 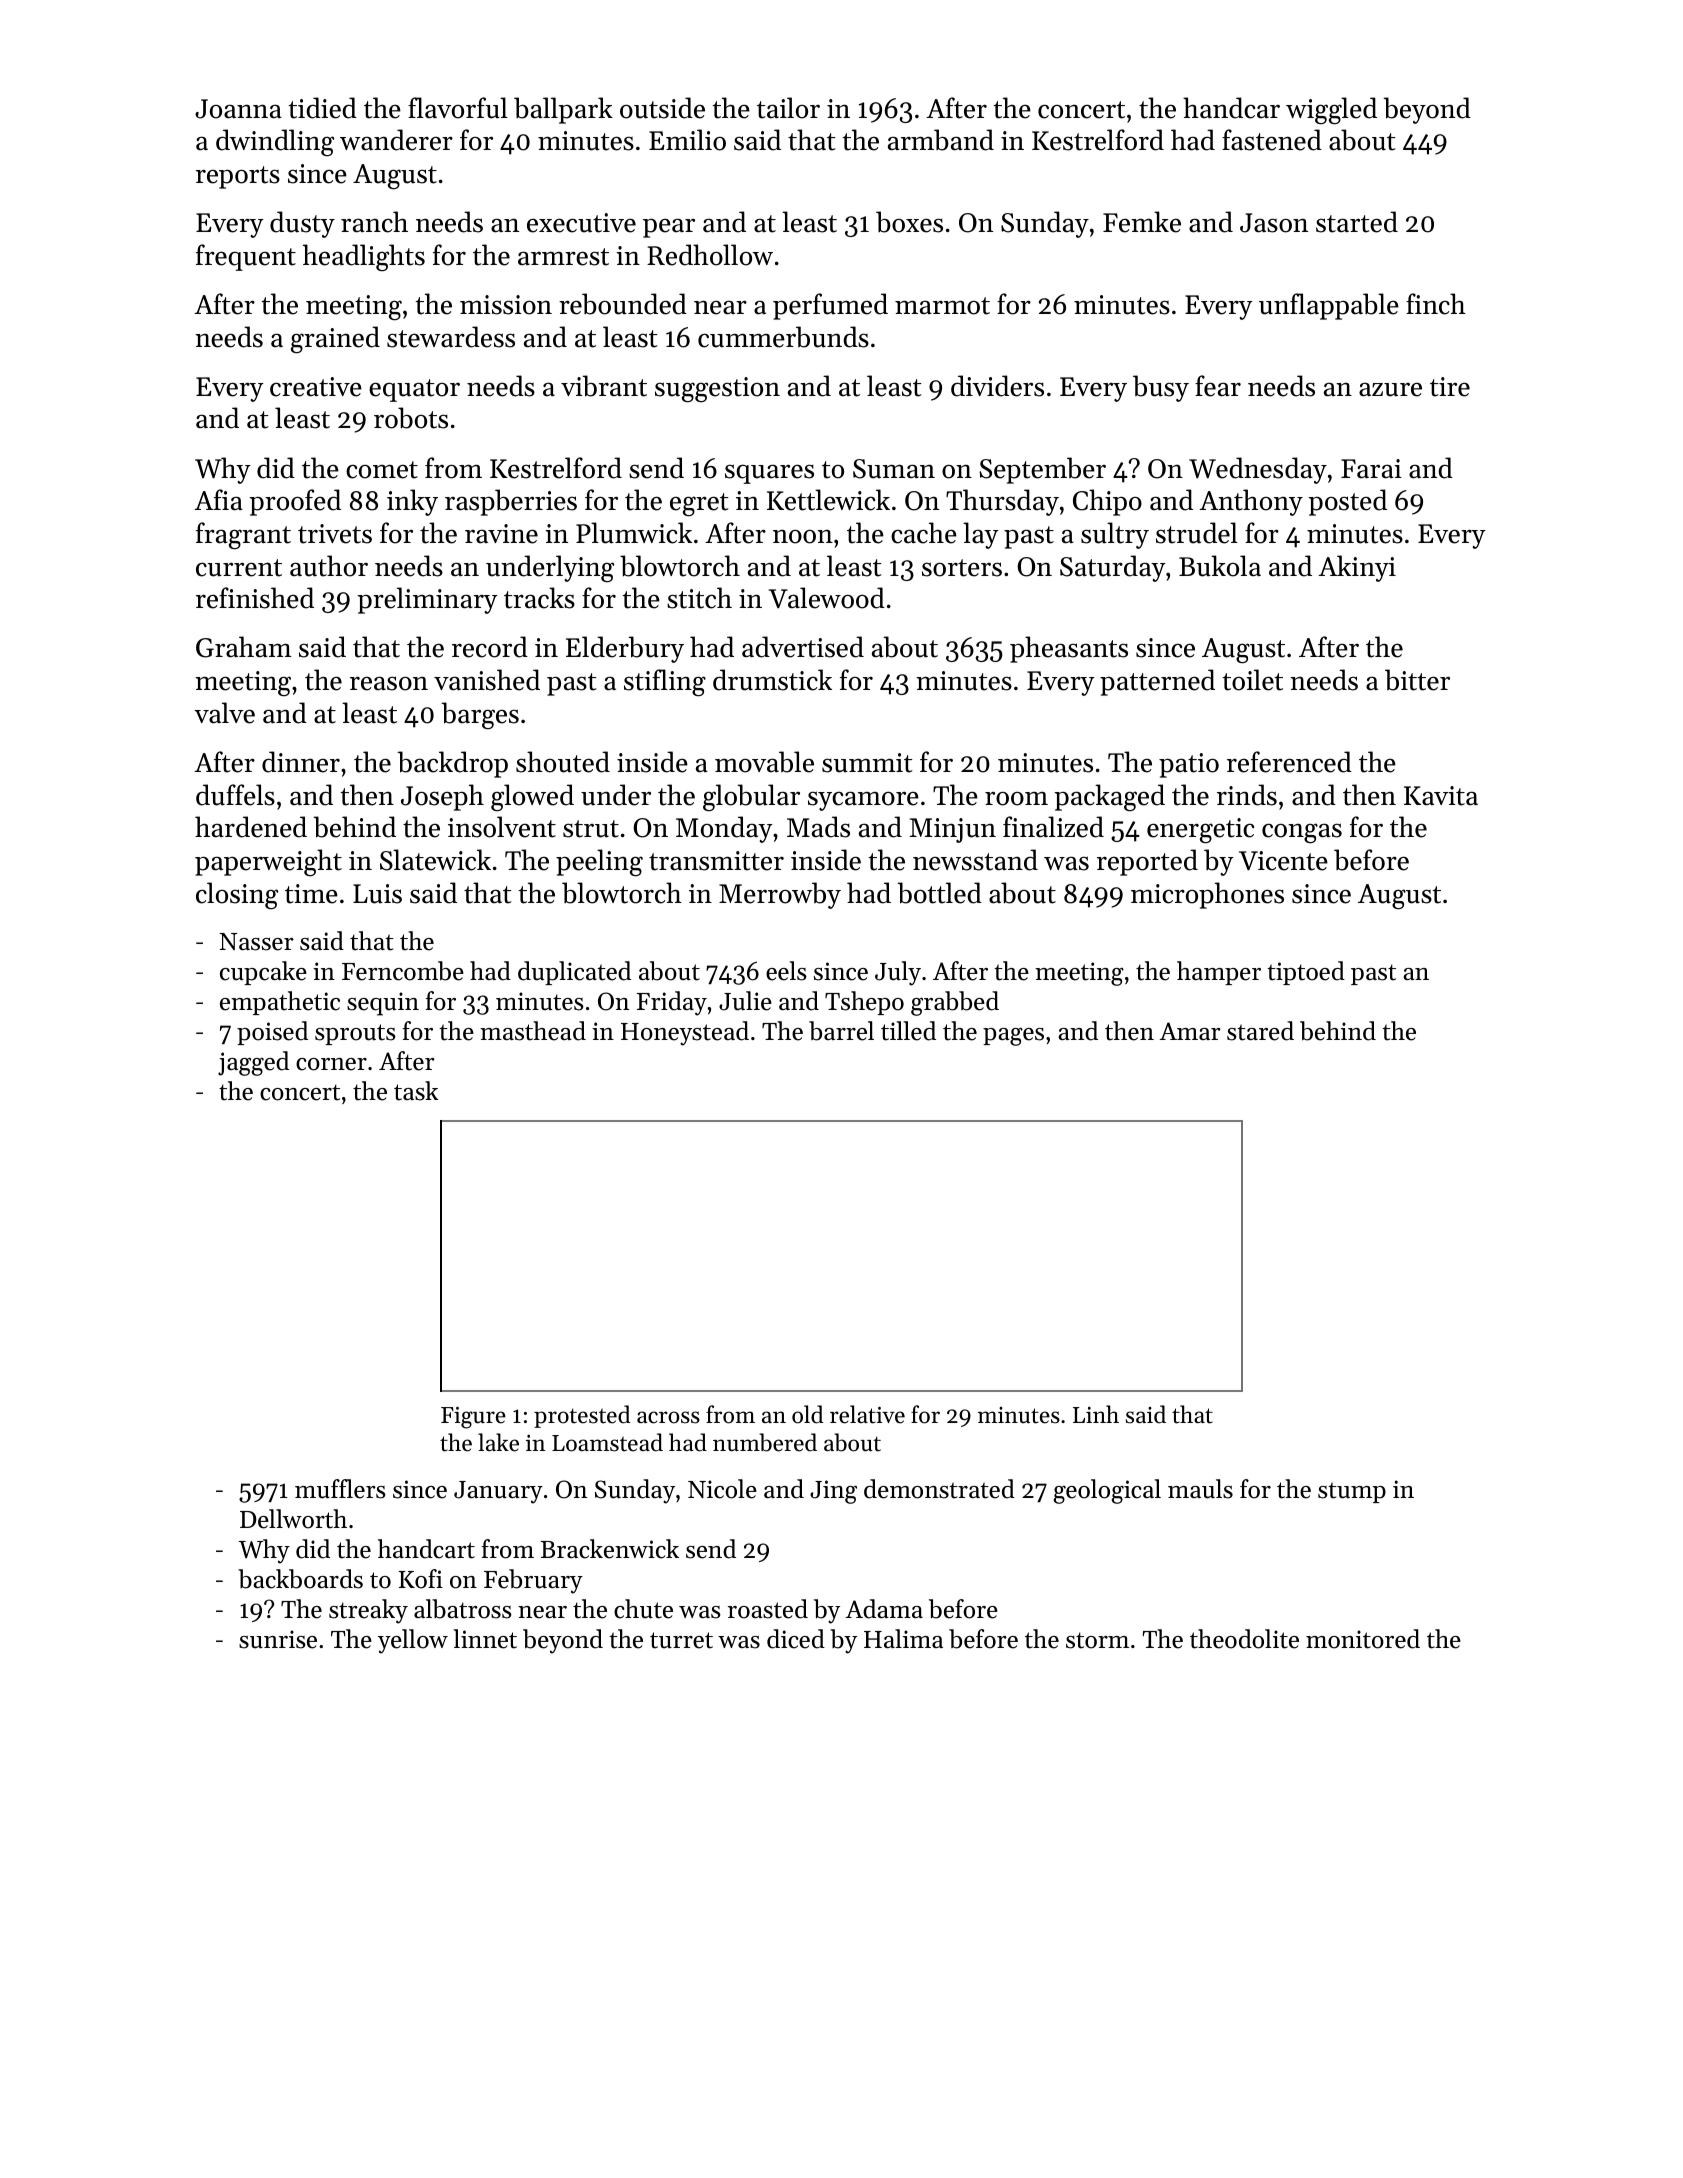 I want to click on tailor, so click(x=788, y=108).
